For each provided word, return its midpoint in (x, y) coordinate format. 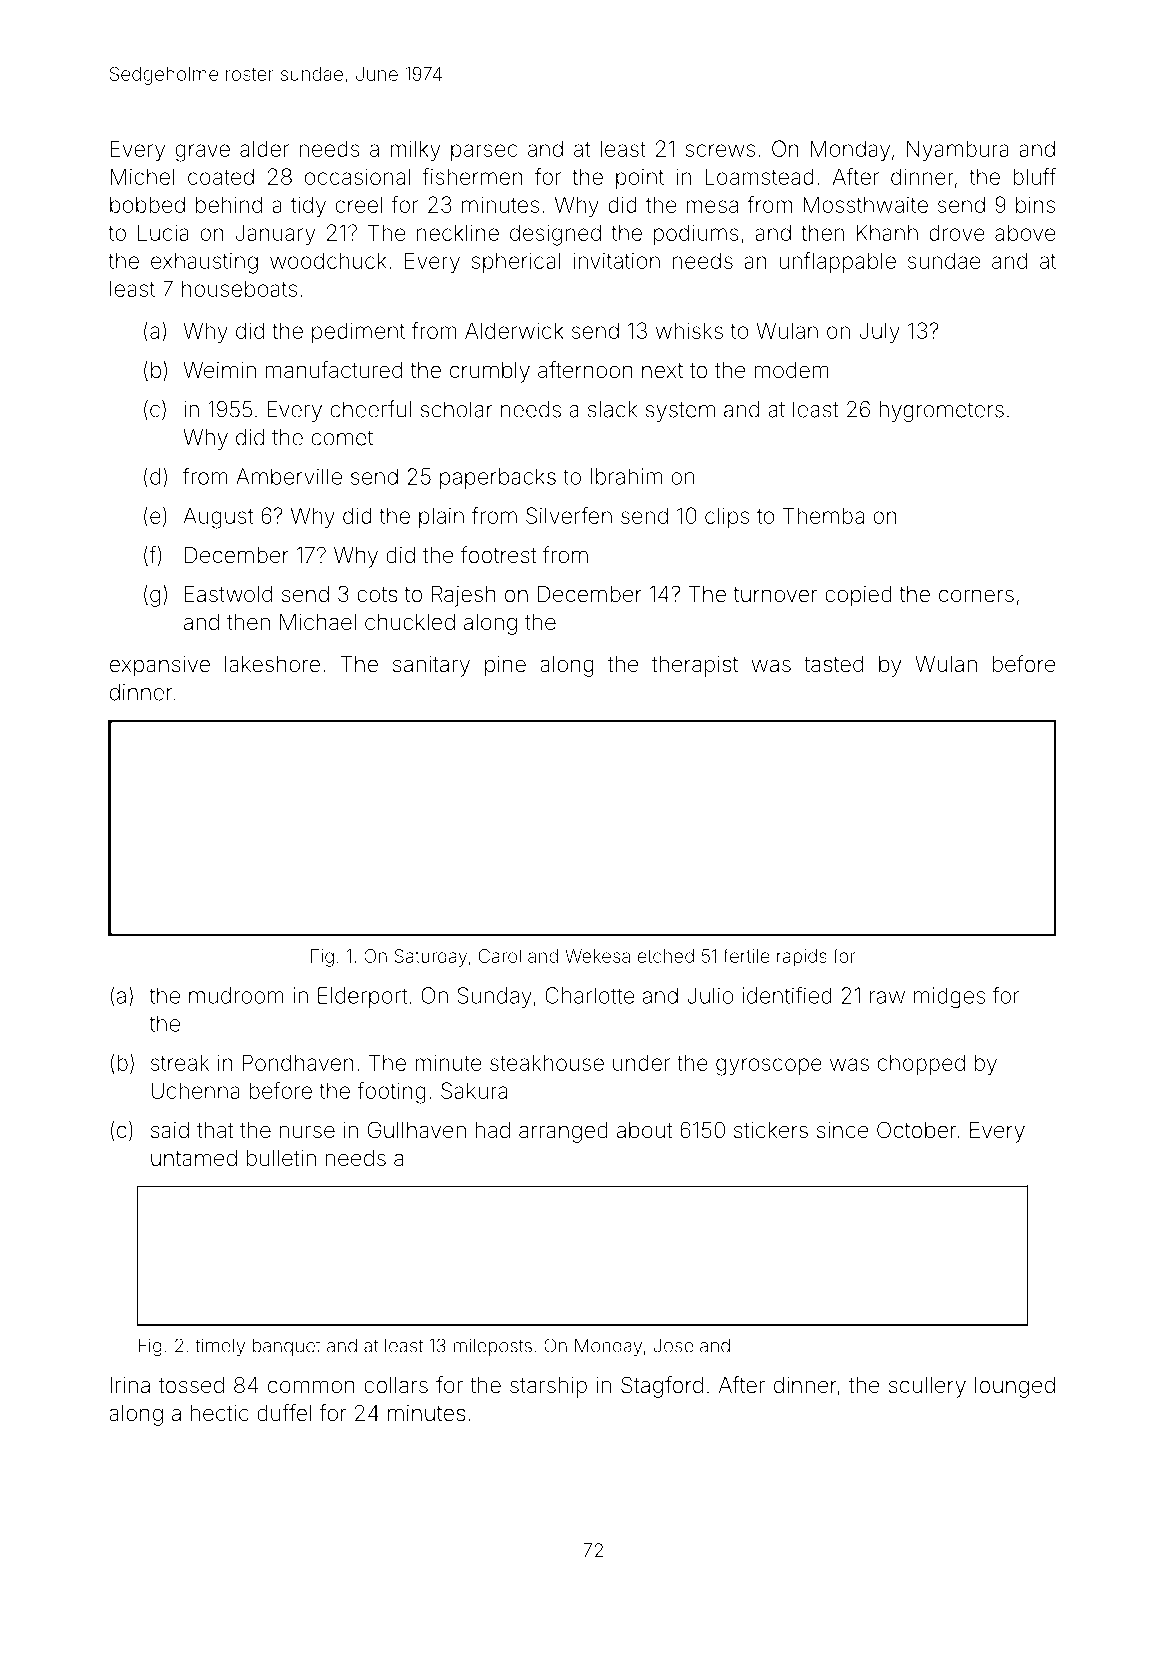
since (843, 1130)
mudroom (236, 995)
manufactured (334, 370)
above (1025, 232)
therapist (695, 666)
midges (949, 998)
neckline (458, 232)
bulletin (281, 1158)
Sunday (494, 997)
